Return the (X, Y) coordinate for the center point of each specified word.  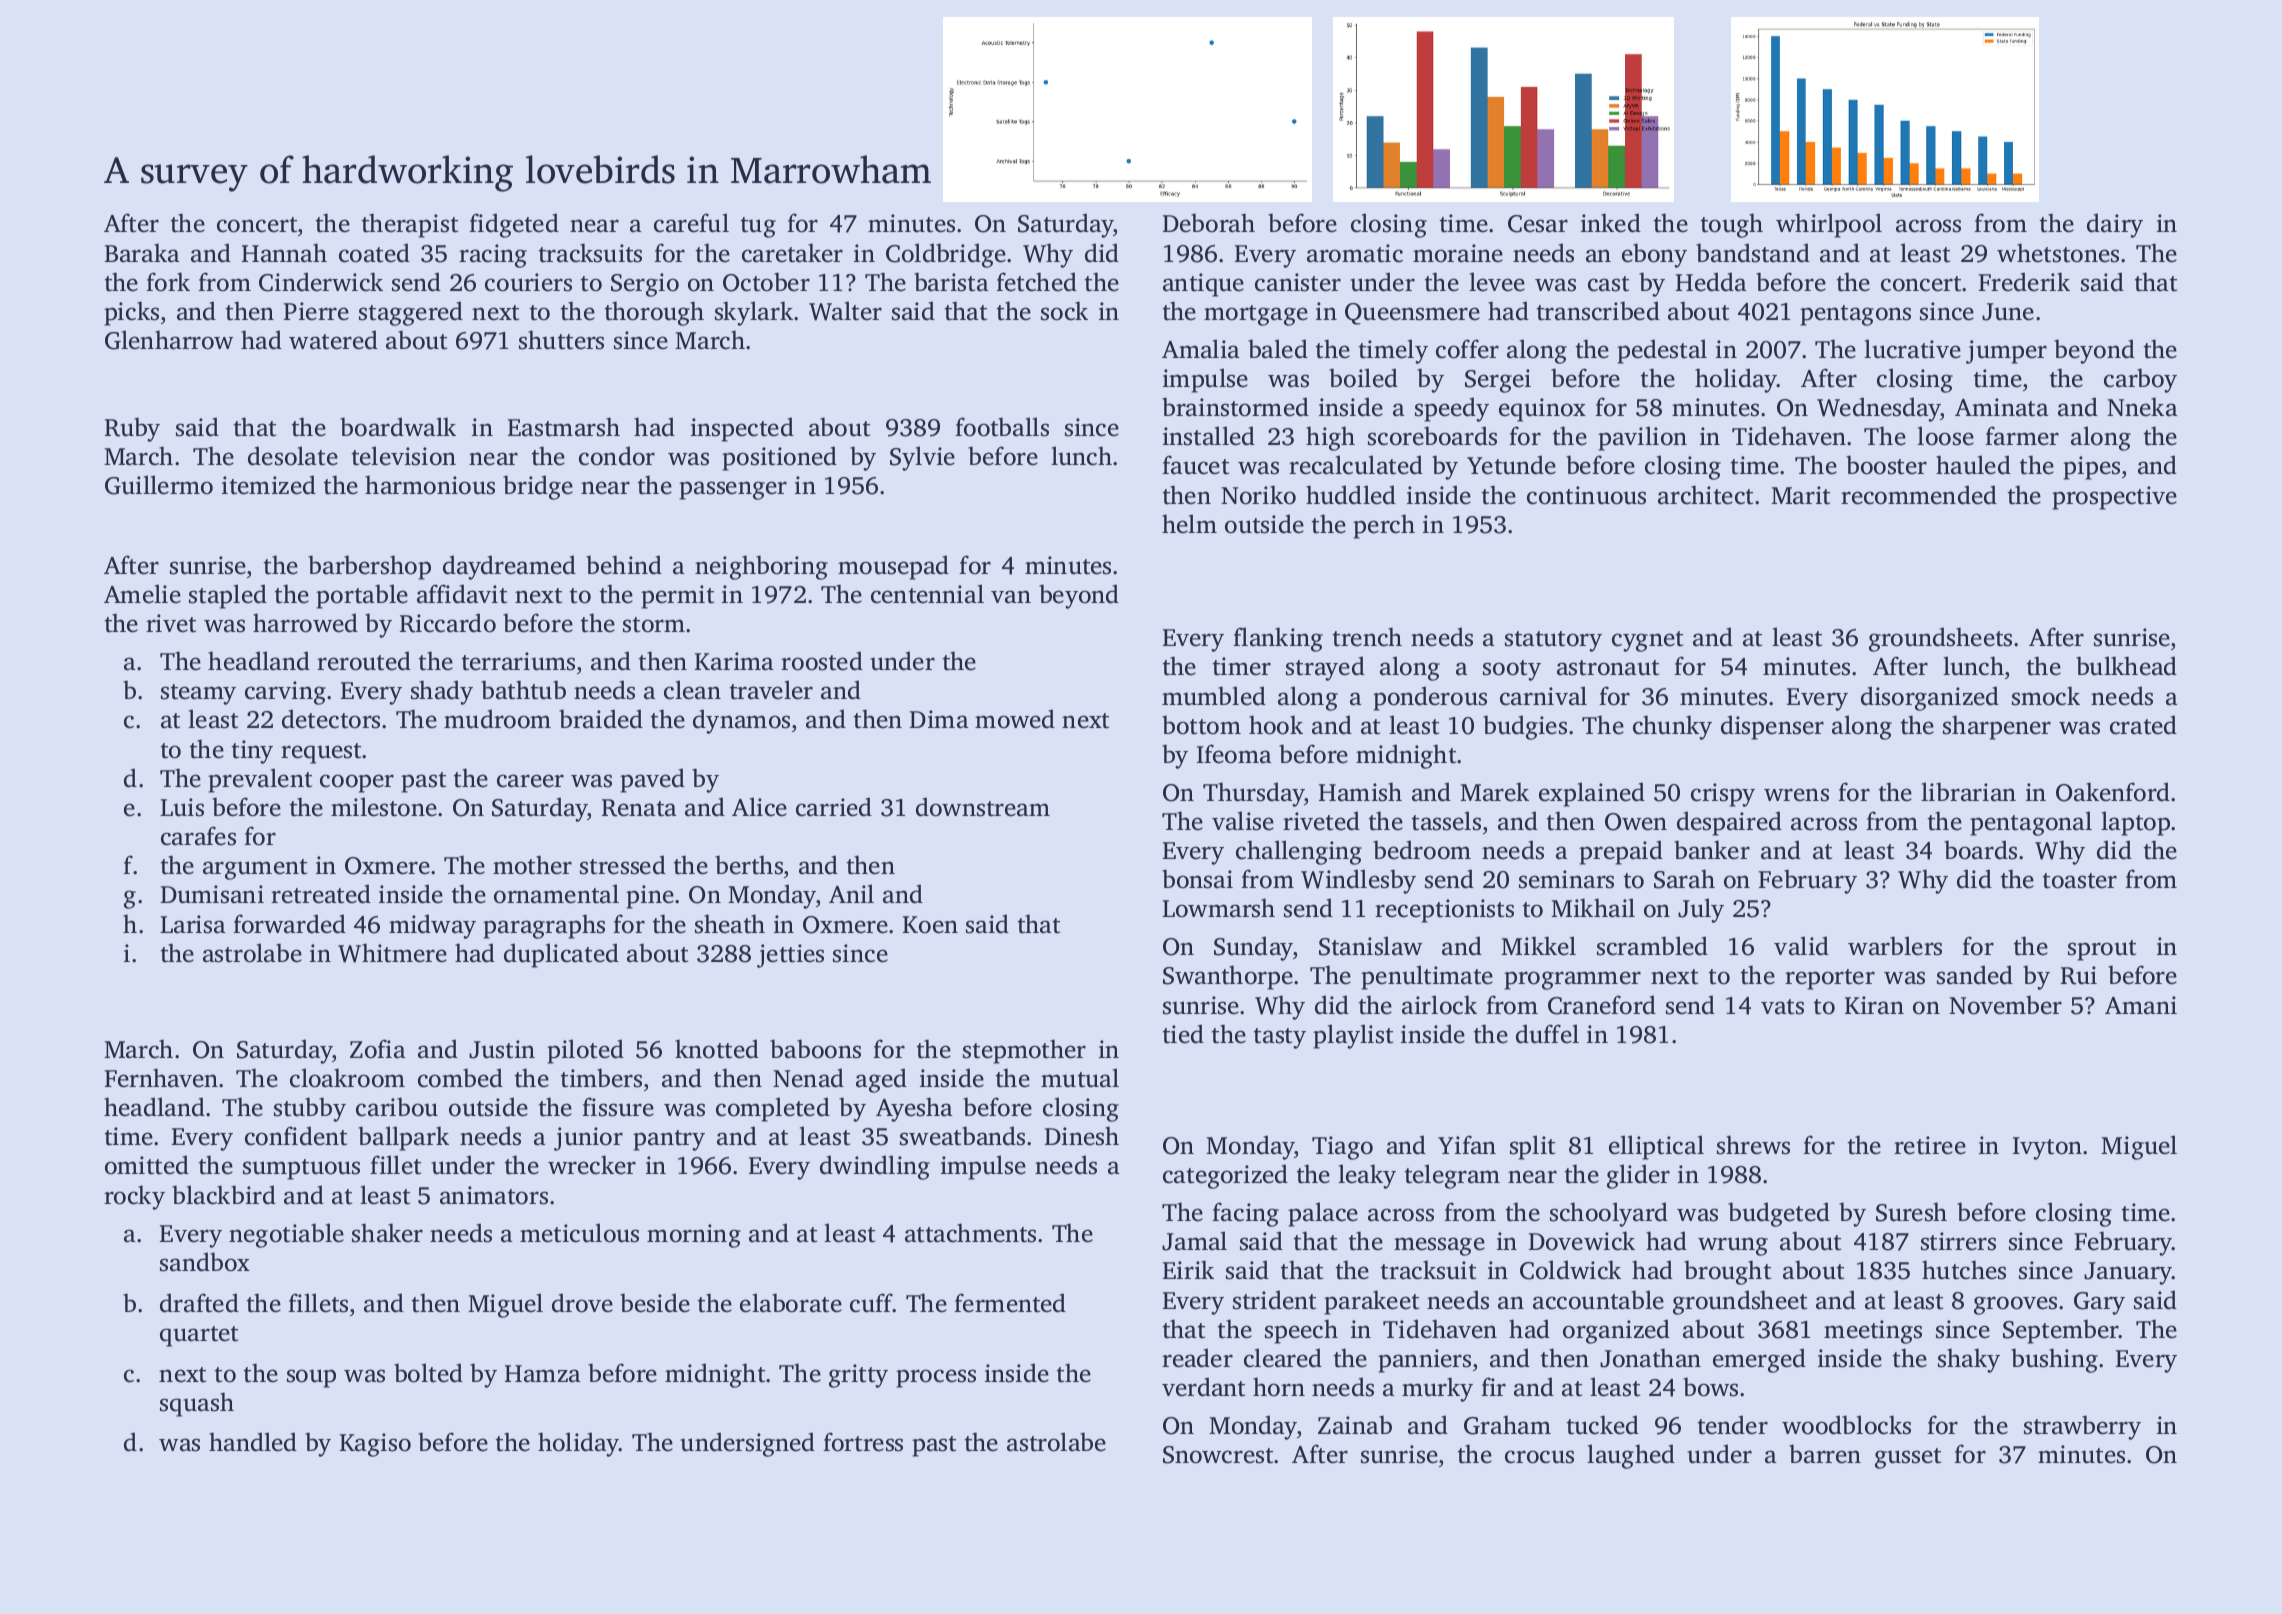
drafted (199, 1303)
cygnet (1647, 641)
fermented (1010, 1303)
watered (333, 340)
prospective (2114, 498)
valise (1243, 821)
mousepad (893, 567)
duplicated (561, 955)
